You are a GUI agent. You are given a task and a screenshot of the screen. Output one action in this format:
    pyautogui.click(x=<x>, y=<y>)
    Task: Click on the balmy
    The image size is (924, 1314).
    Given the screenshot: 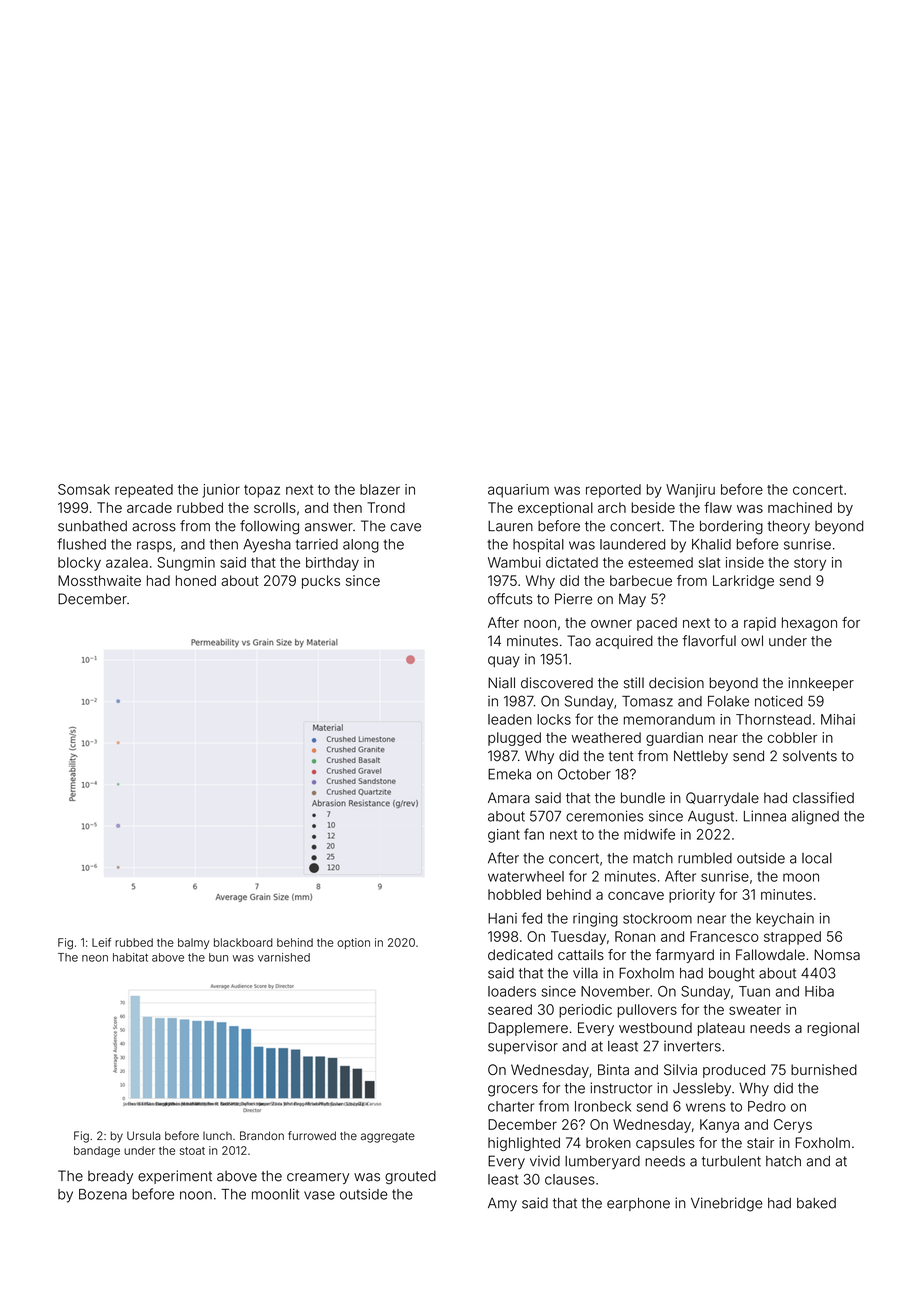 What is the action you would take?
    pyautogui.click(x=193, y=943)
